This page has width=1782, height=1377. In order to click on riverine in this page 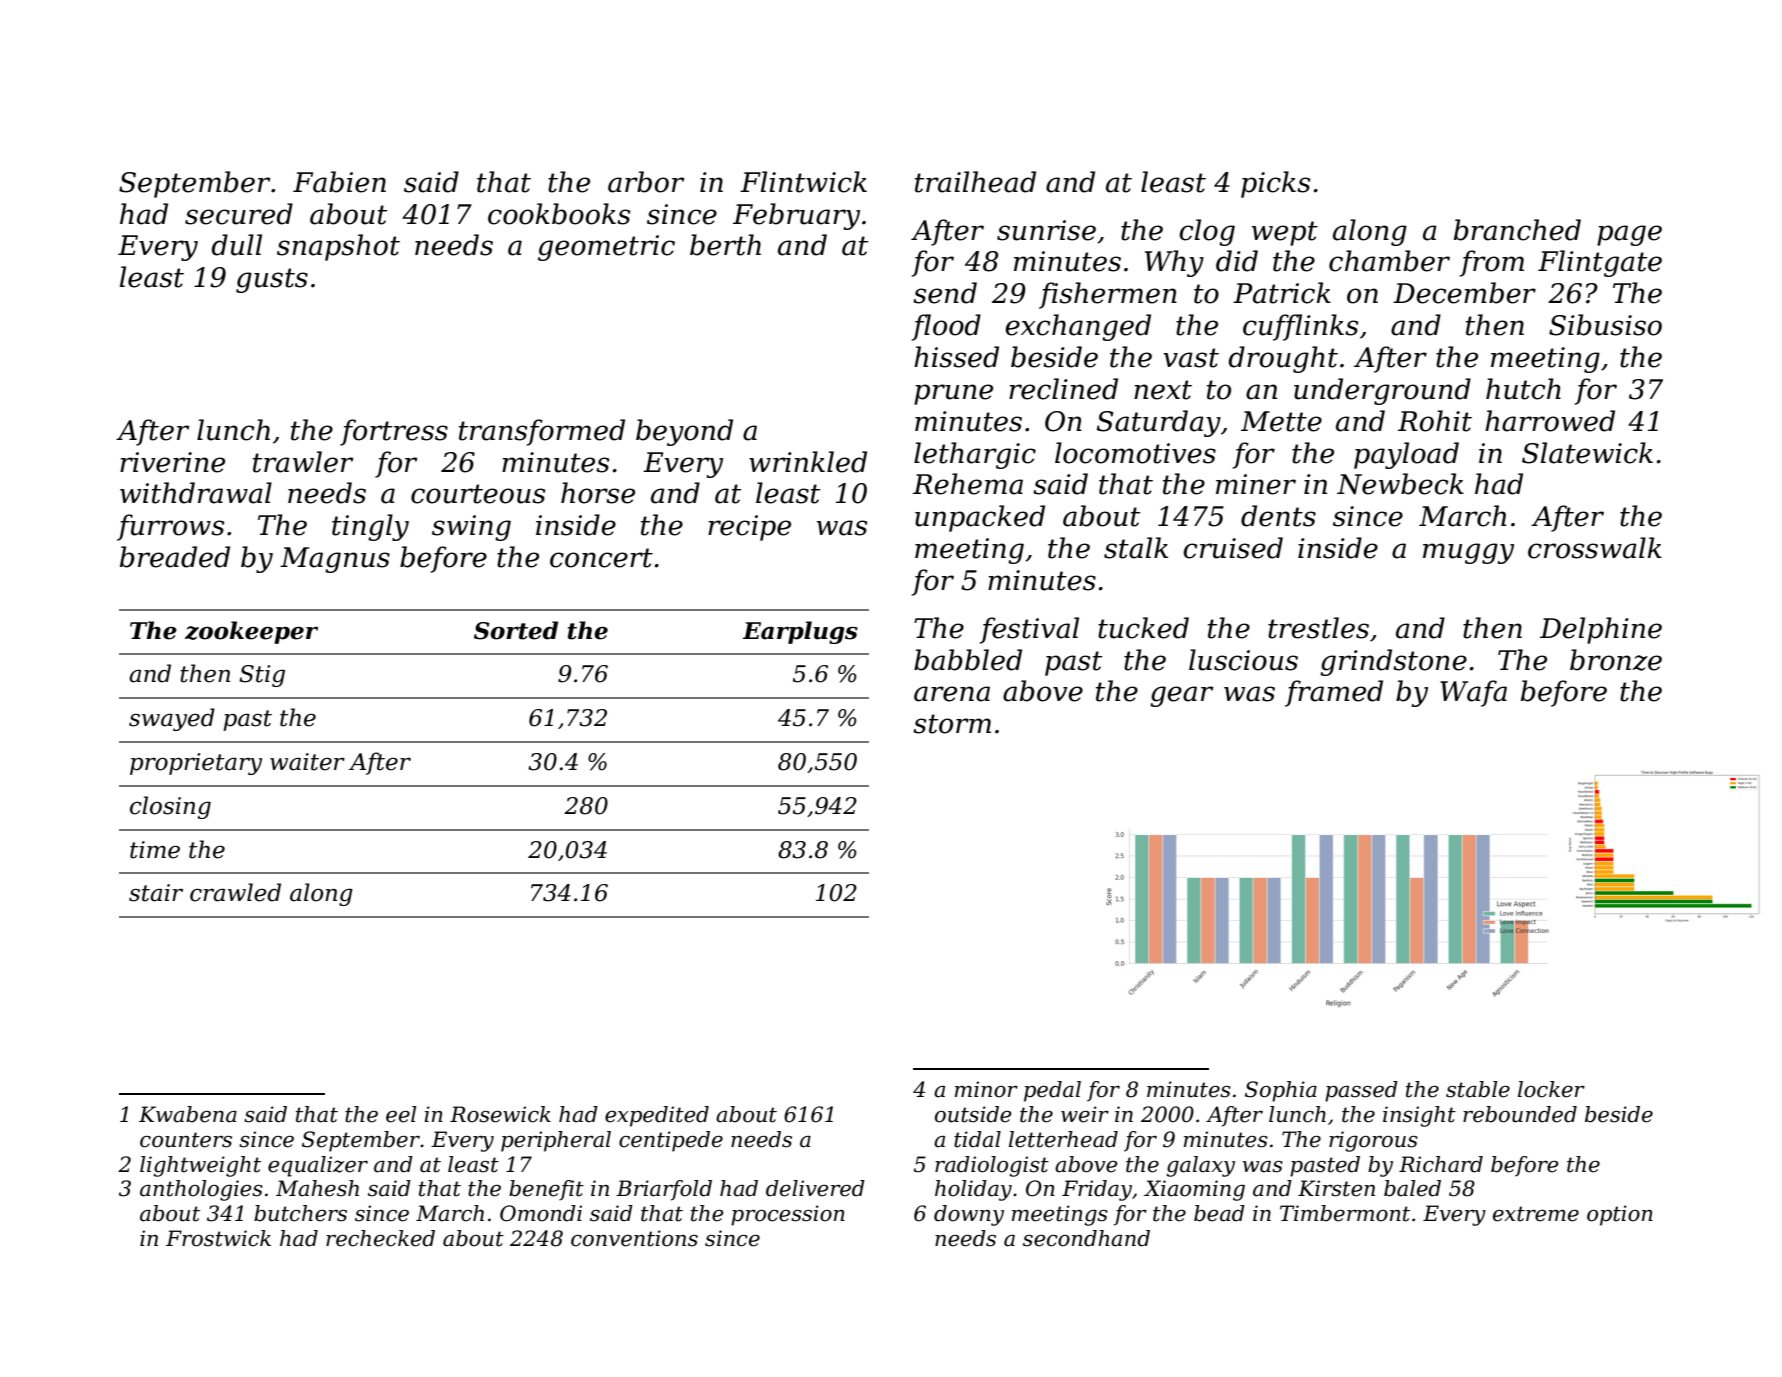, I will do `click(172, 462)`.
